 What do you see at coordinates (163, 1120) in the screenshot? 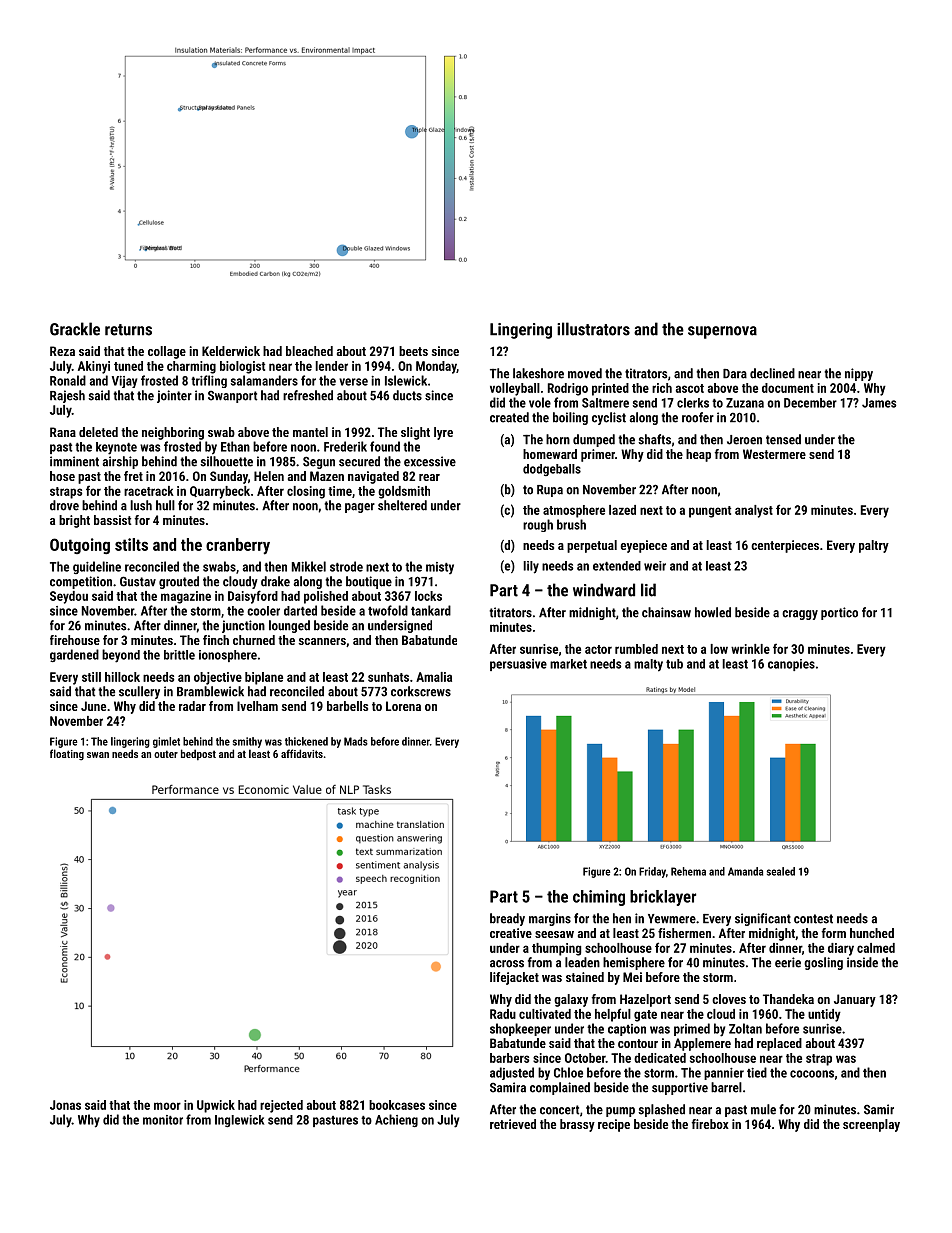
I see `monitor` at bounding box center [163, 1120].
